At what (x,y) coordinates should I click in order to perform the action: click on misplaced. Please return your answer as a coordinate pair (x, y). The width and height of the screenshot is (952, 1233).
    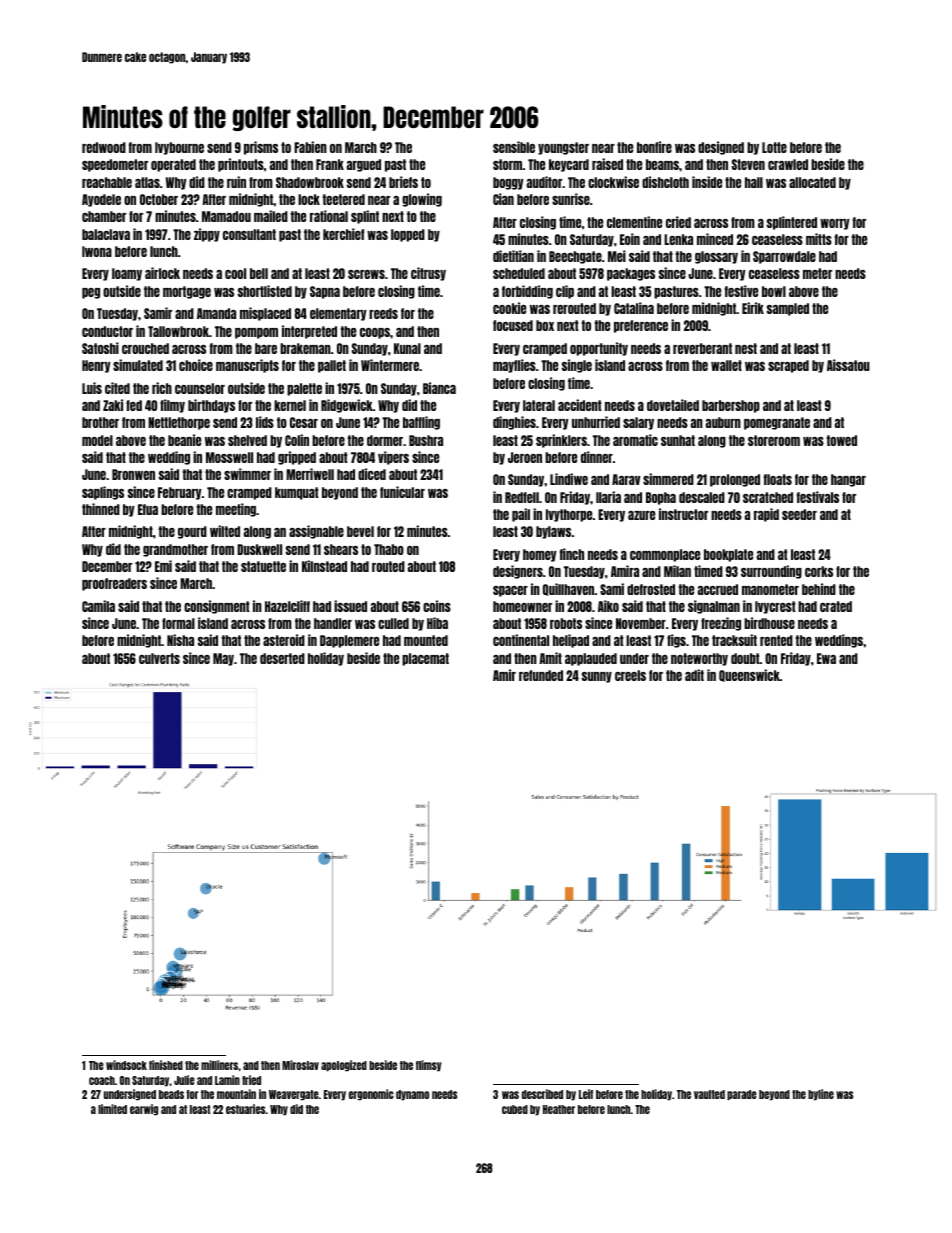
    Looking at the image, I should click on (265, 314).
